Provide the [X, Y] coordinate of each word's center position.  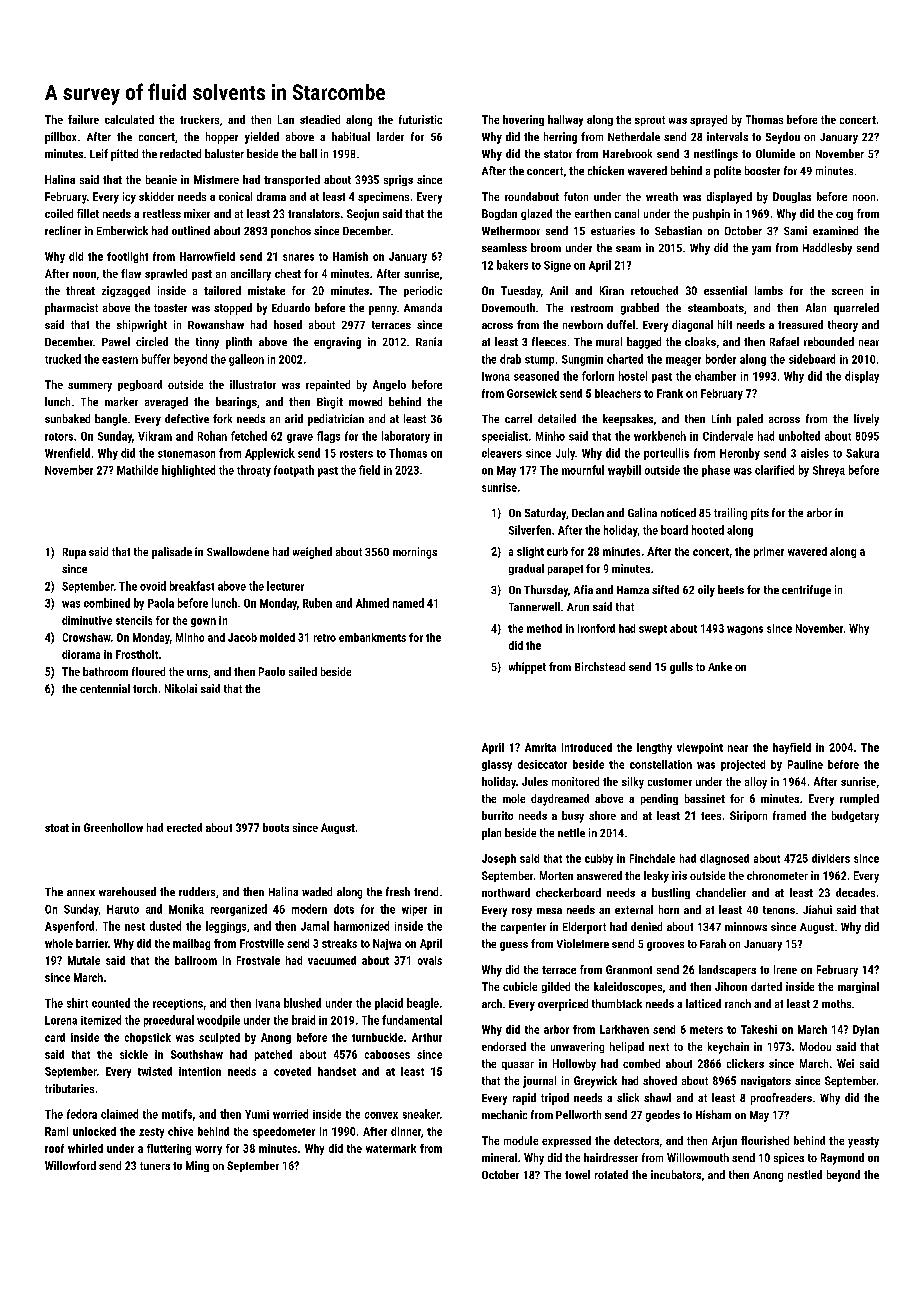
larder [390, 136]
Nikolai [181, 688]
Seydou [783, 138]
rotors [59, 437]
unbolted [799, 436]
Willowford [70, 1165]
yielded [262, 138]
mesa [549, 911]
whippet [527, 668]
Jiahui [817, 909]
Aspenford [69, 927]
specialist [505, 437]
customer [670, 782]
